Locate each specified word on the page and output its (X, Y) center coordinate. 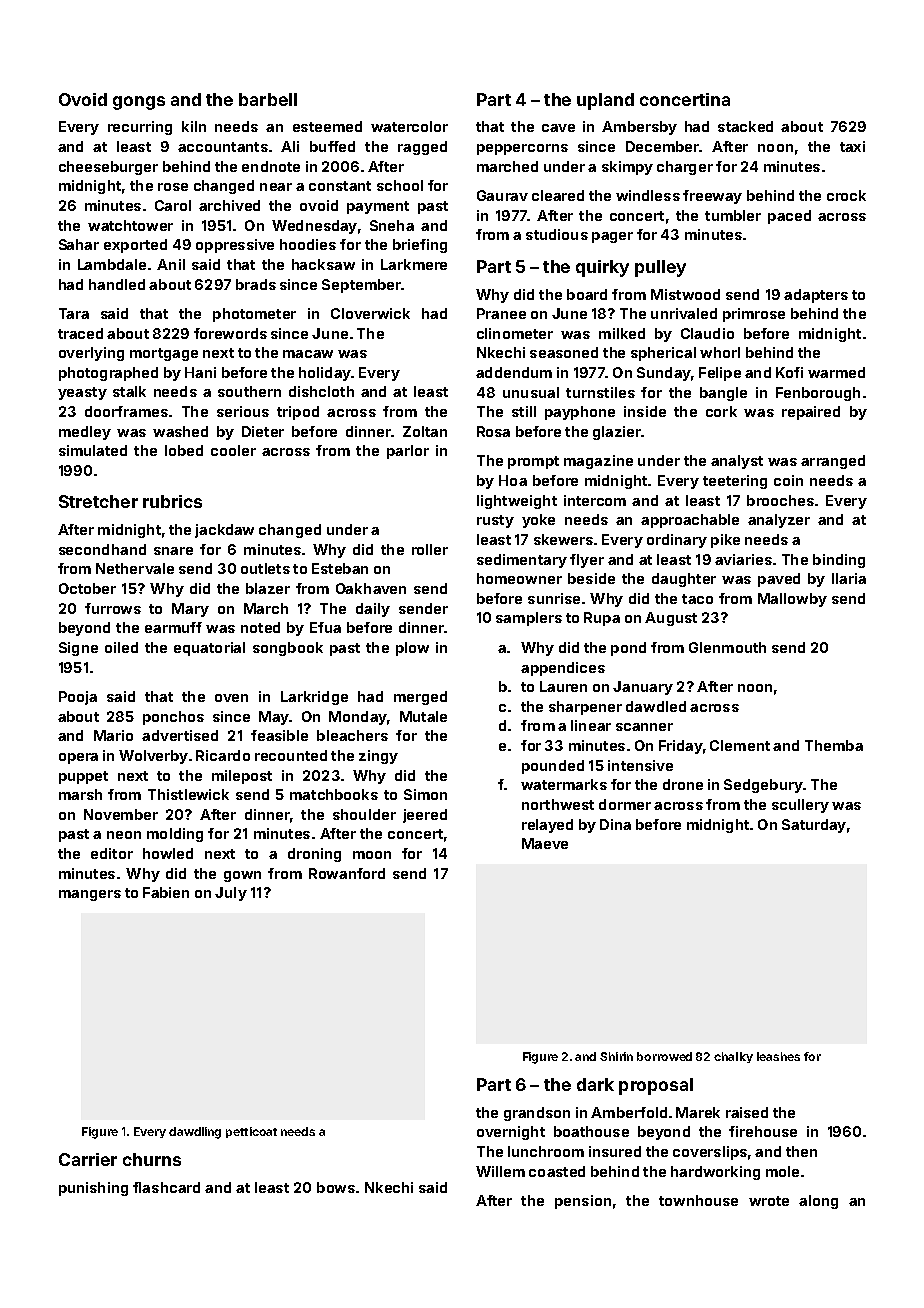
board (587, 294)
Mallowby (792, 600)
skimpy (627, 168)
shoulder (364, 814)
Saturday (814, 826)
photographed (108, 374)
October (87, 588)
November (121, 814)
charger (685, 168)
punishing (93, 1189)
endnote (271, 166)
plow (412, 649)
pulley (660, 268)
